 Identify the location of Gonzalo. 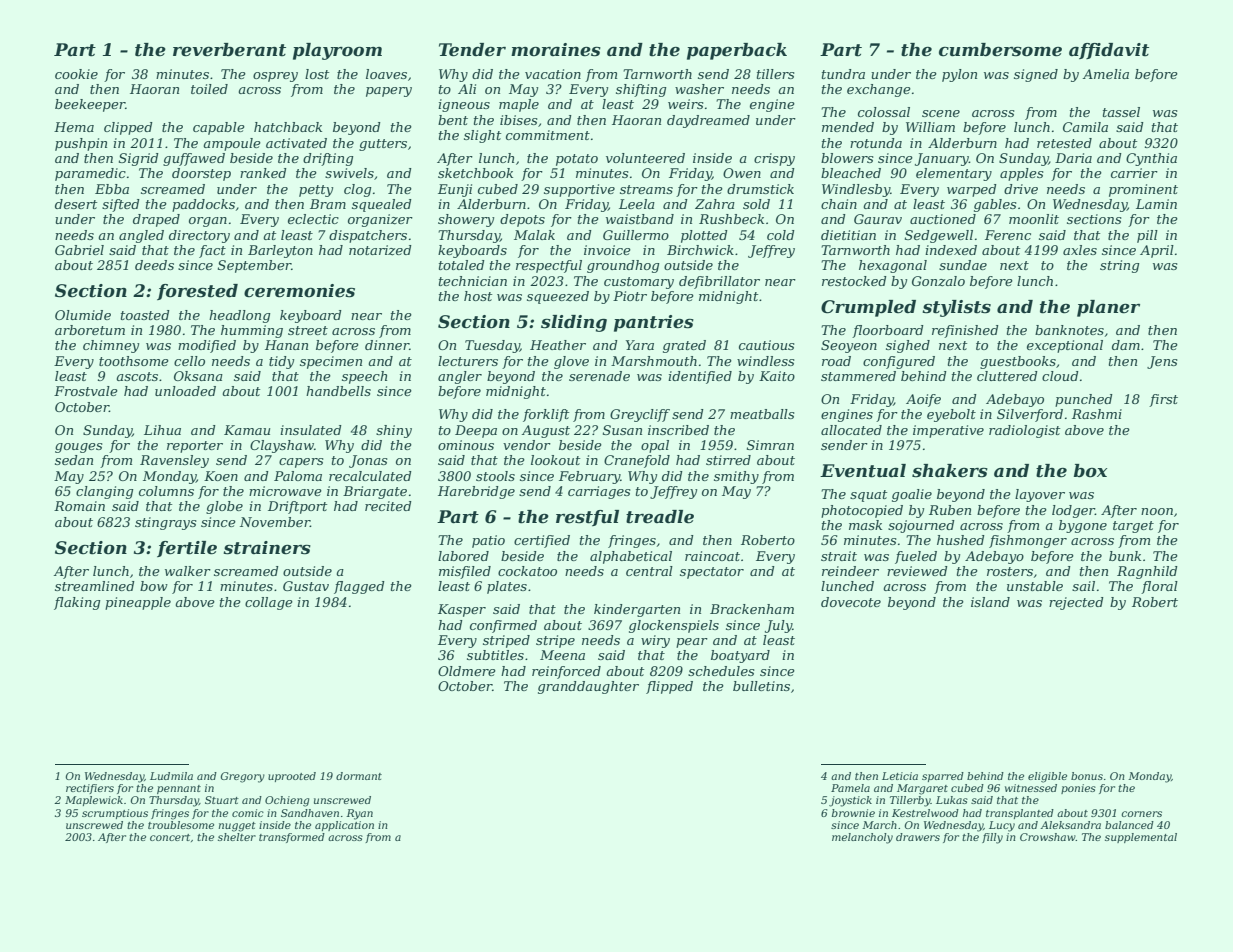
(938, 281).
